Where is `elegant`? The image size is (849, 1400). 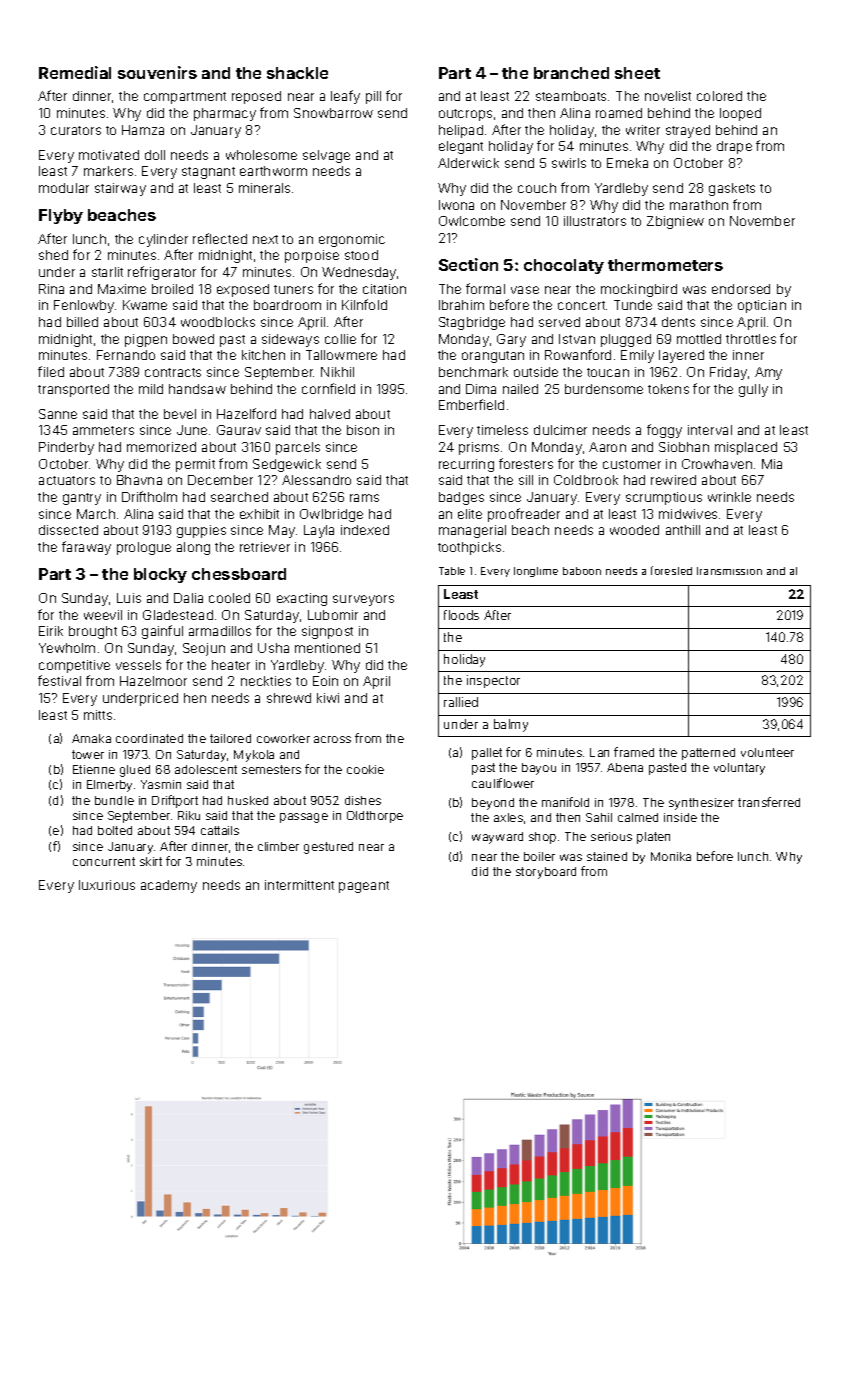 elegant is located at coordinates (461, 147).
